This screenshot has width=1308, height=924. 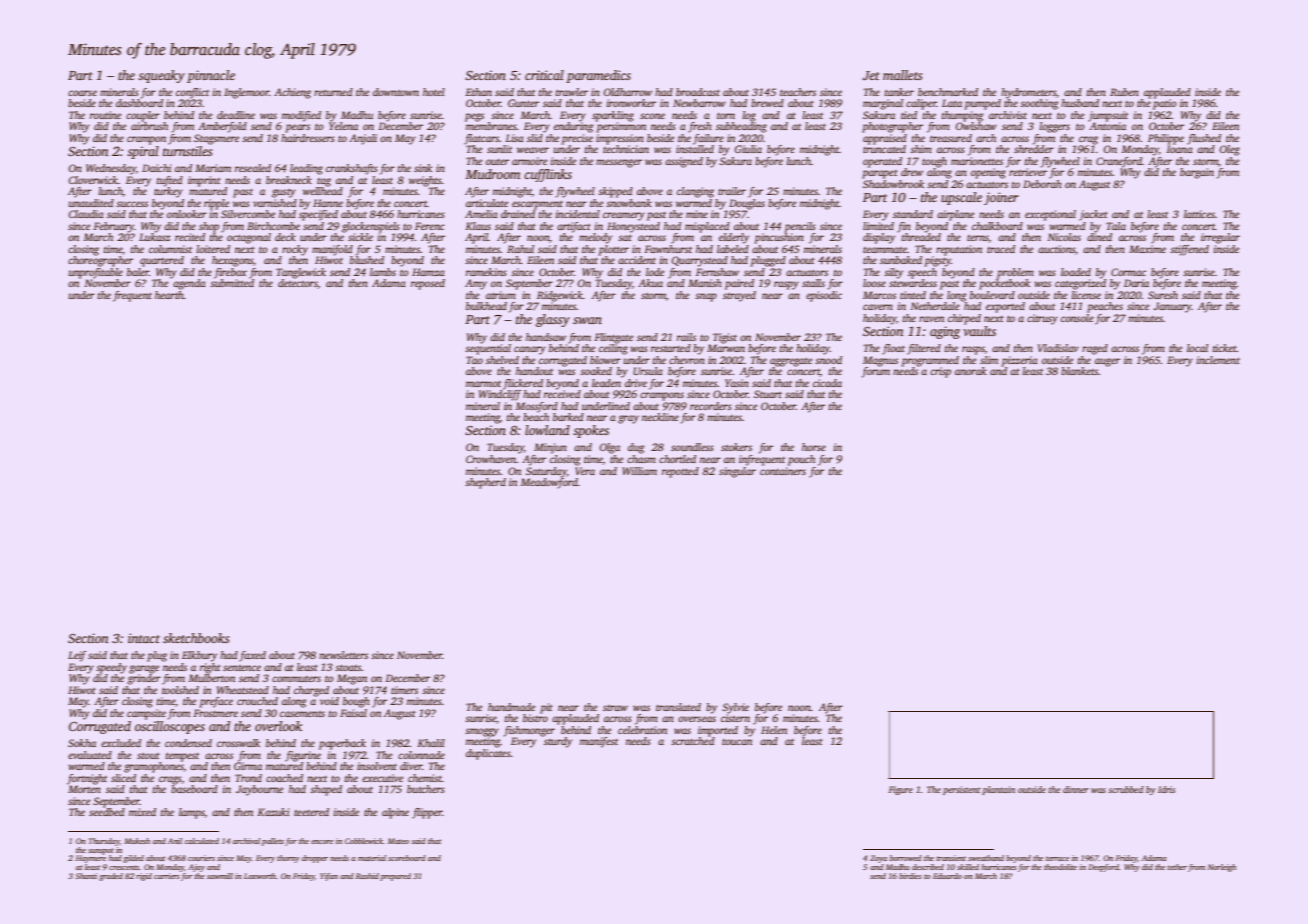 What do you see at coordinates (396, 92) in the screenshot?
I see `downtown` at bounding box center [396, 92].
